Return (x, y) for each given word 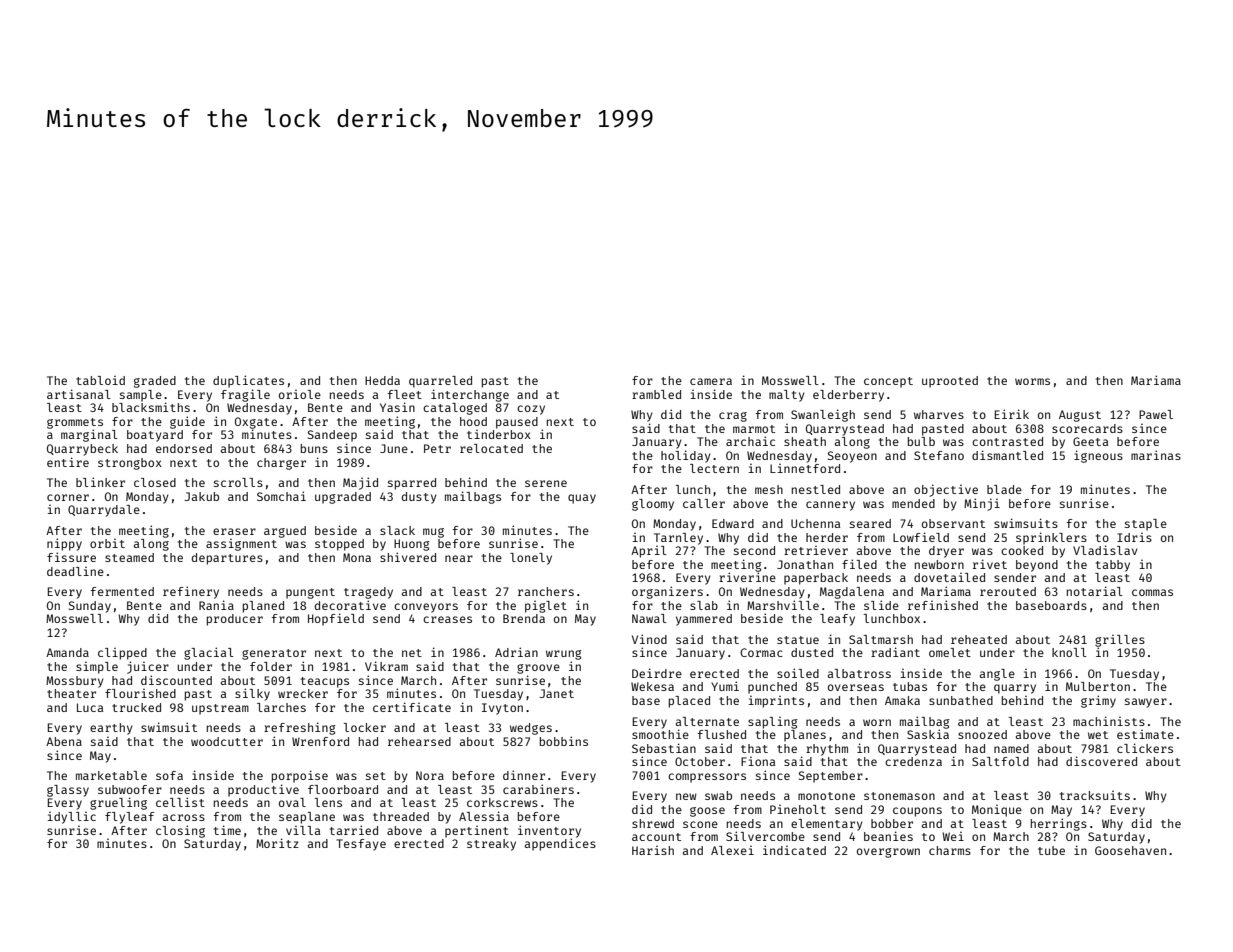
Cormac (761, 652)
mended (913, 503)
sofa (169, 775)
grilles (1120, 641)
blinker (100, 482)
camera (711, 381)
